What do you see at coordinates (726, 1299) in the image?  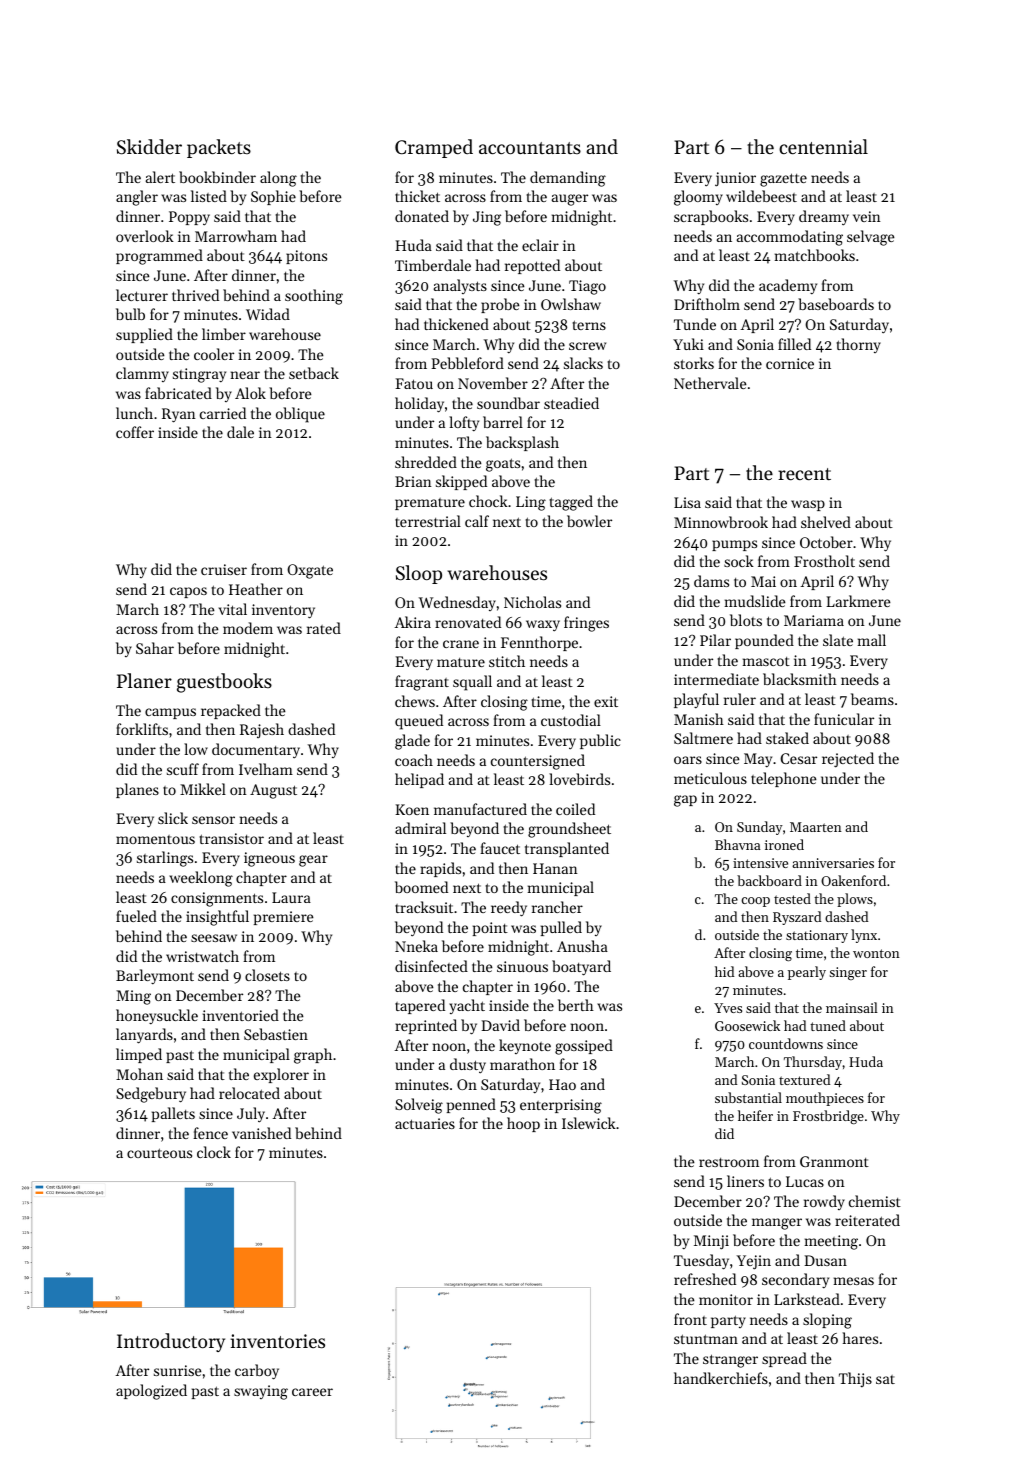 I see `monitor` at bounding box center [726, 1299].
